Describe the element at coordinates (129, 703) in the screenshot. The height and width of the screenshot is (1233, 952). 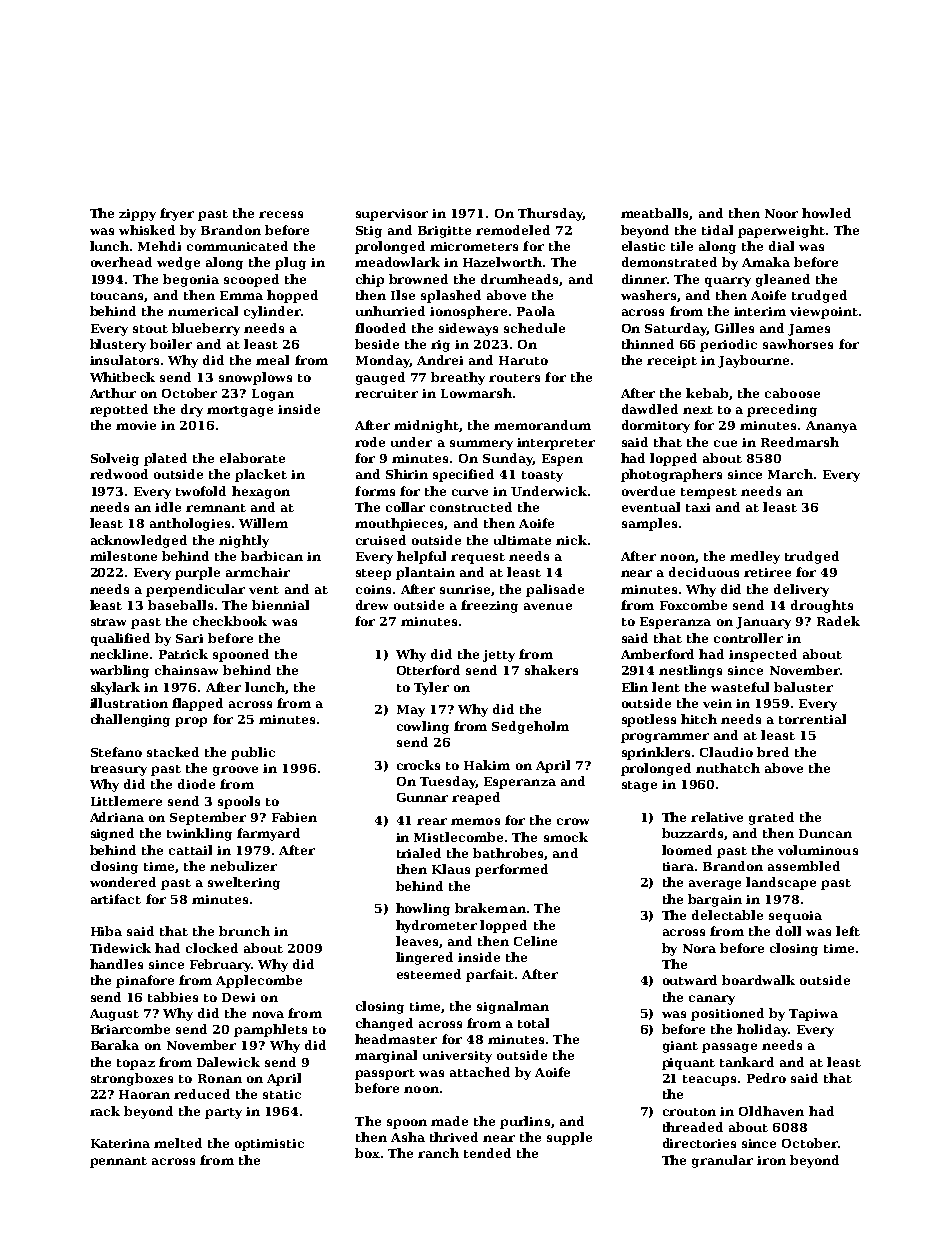
I see `illustration` at that location.
